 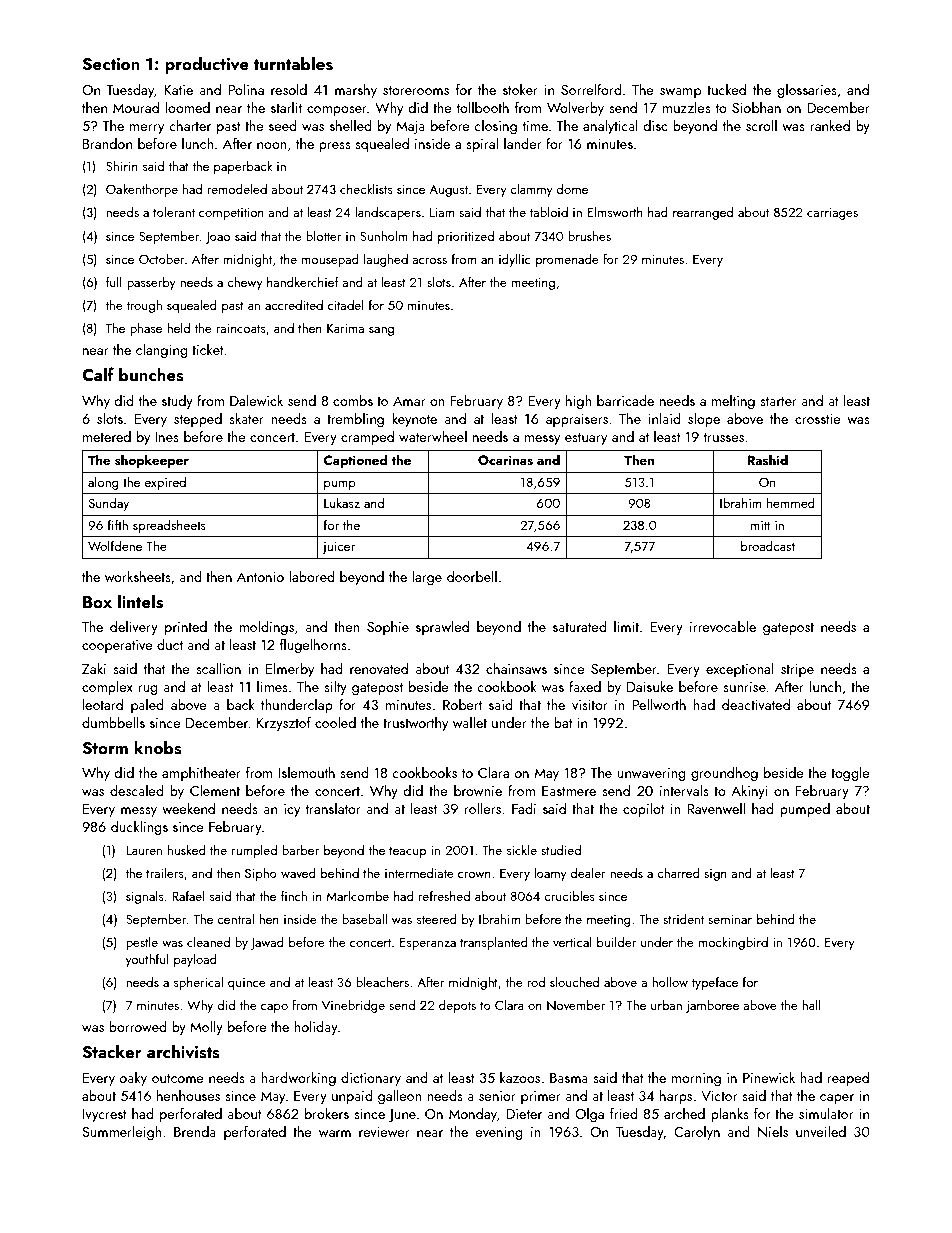 I want to click on along, so click(x=103, y=483).
